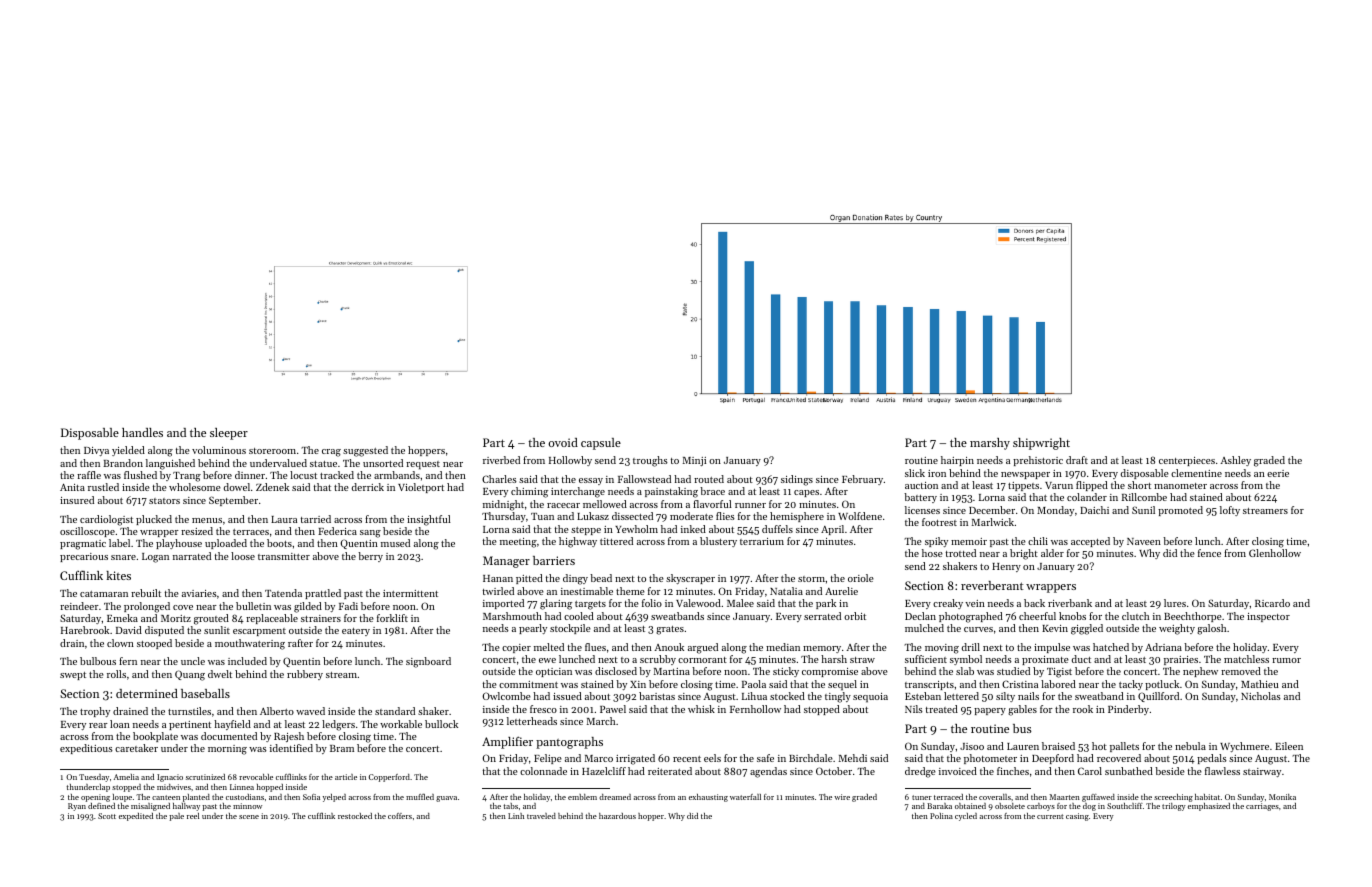 The image size is (1372, 887). What do you see at coordinates (1261, 696) in the screenshot?
I see `Nicholas` at bounding box center [1261, 696].
